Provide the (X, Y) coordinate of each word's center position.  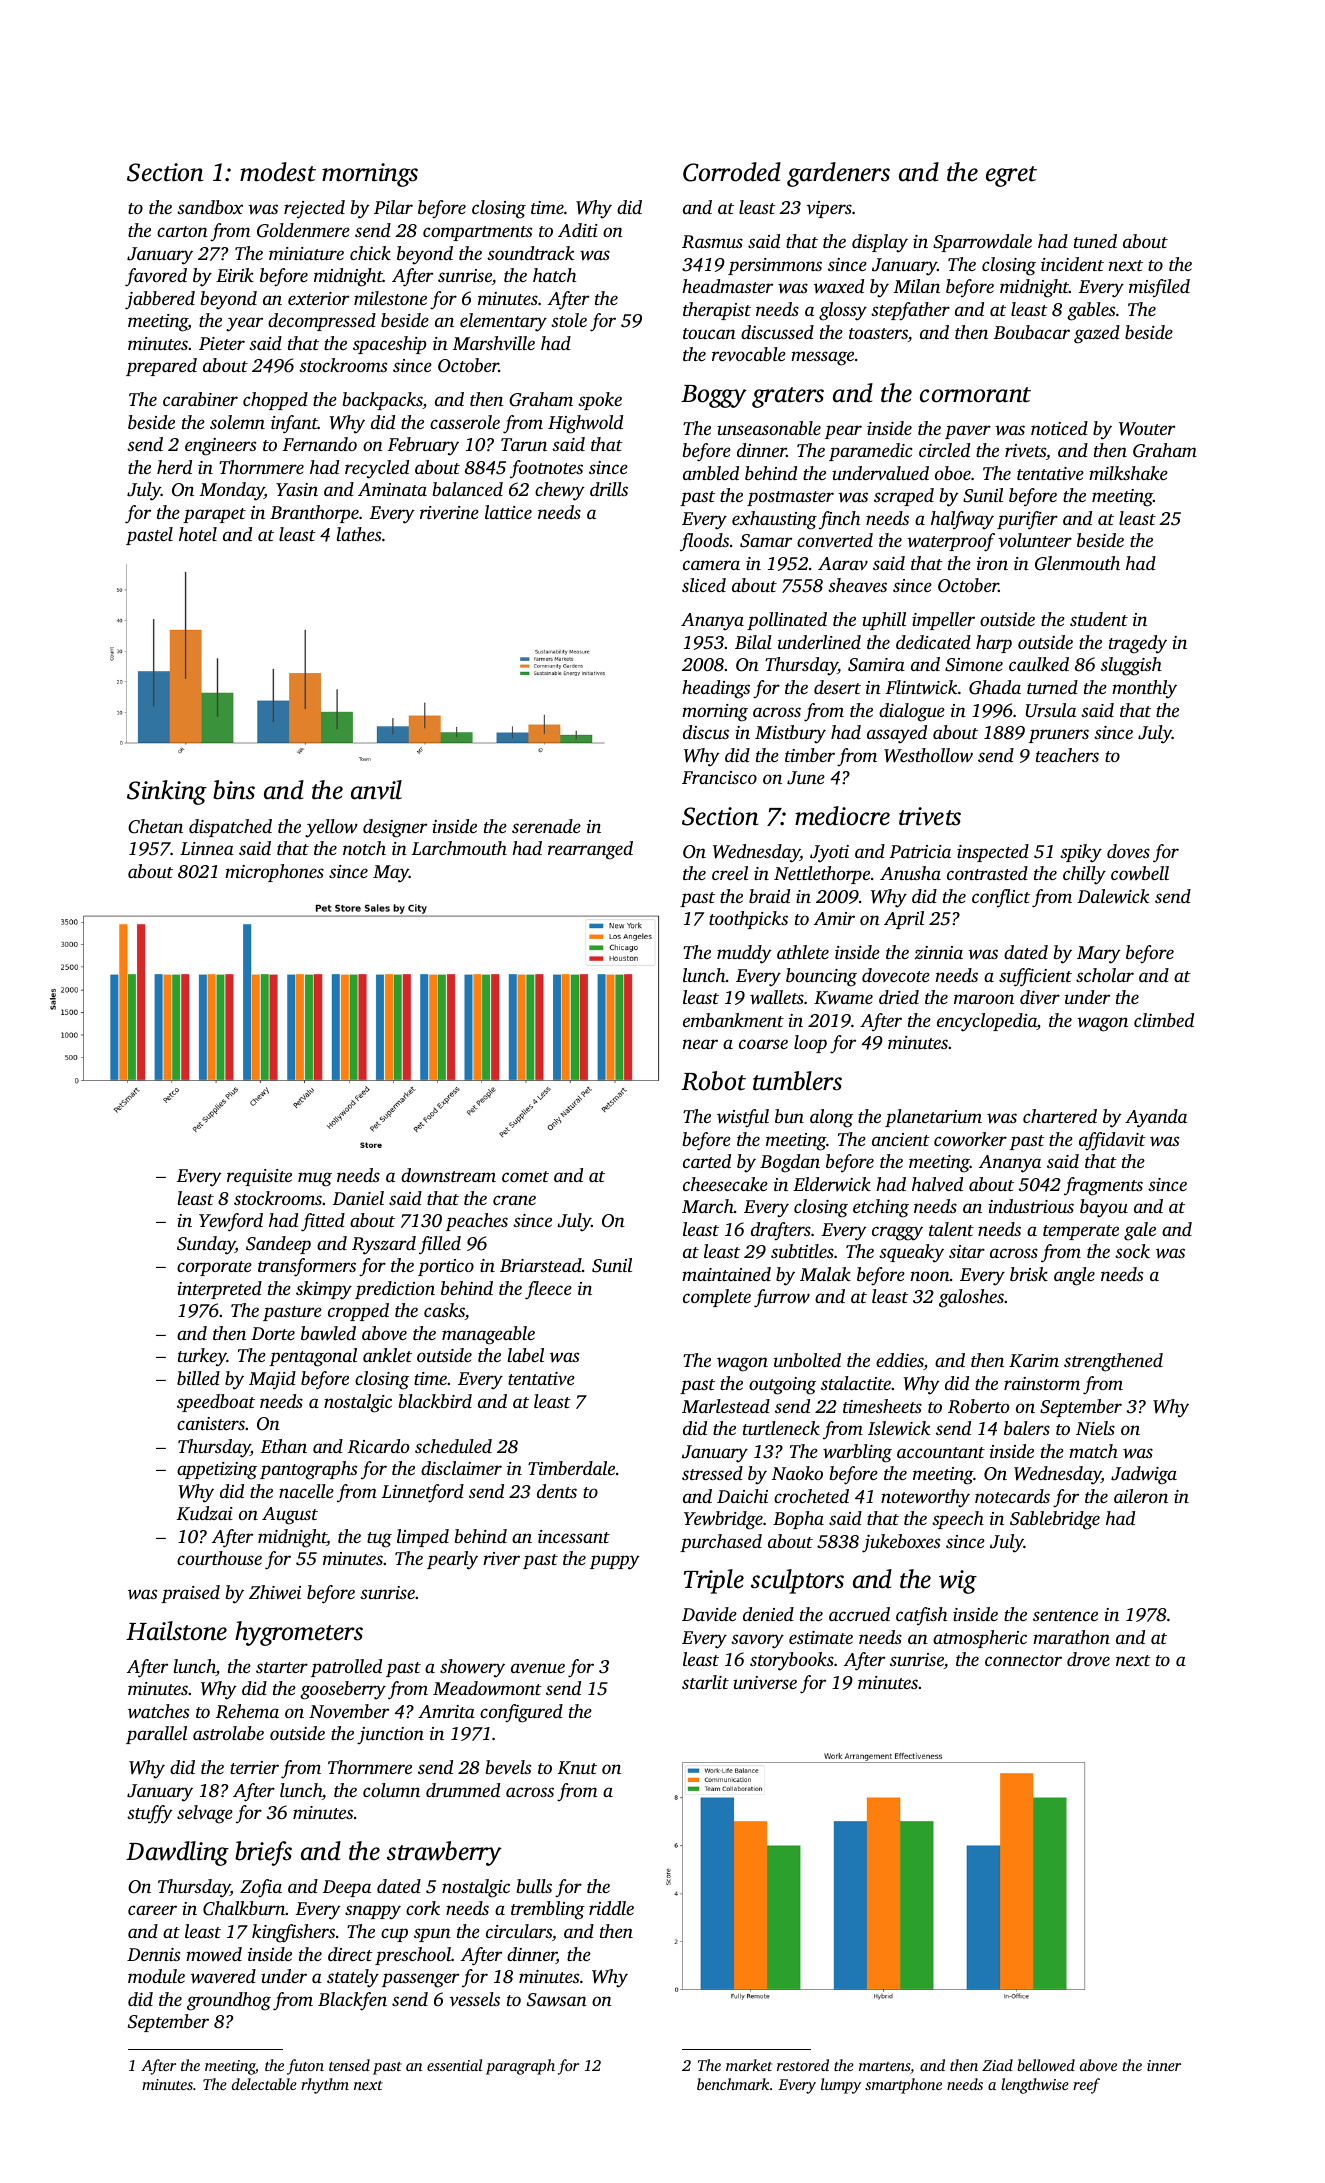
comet (525, 1176)
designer (395, 828)
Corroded (732, 172)
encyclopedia (987, 1022)
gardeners (838, 174)
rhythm (325, 2086)
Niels (1095, 1428)
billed (198, 1378)
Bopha (798, 1520)
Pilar (393, 207)
